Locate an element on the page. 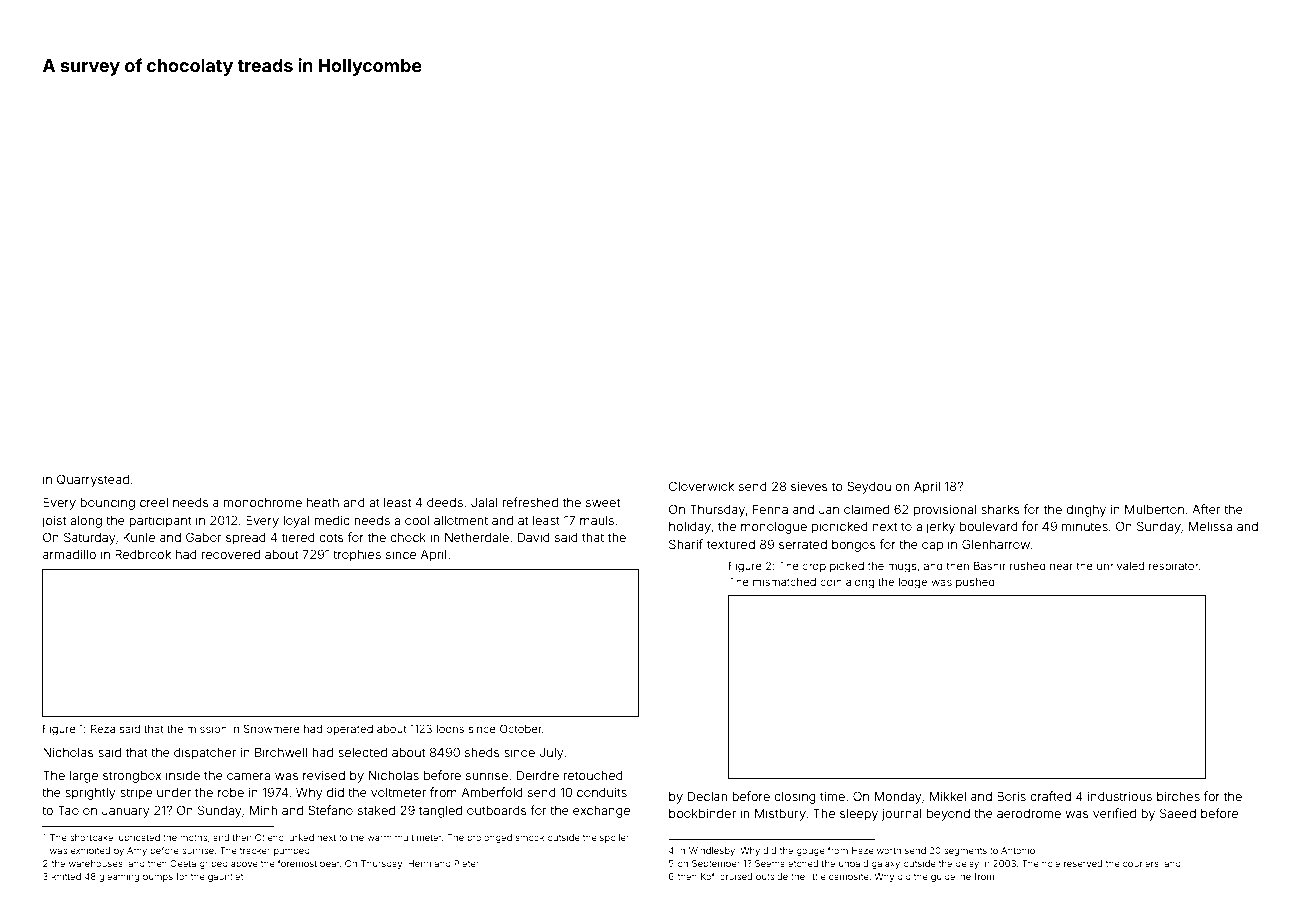  operated is located at coordinates (349, 730).
